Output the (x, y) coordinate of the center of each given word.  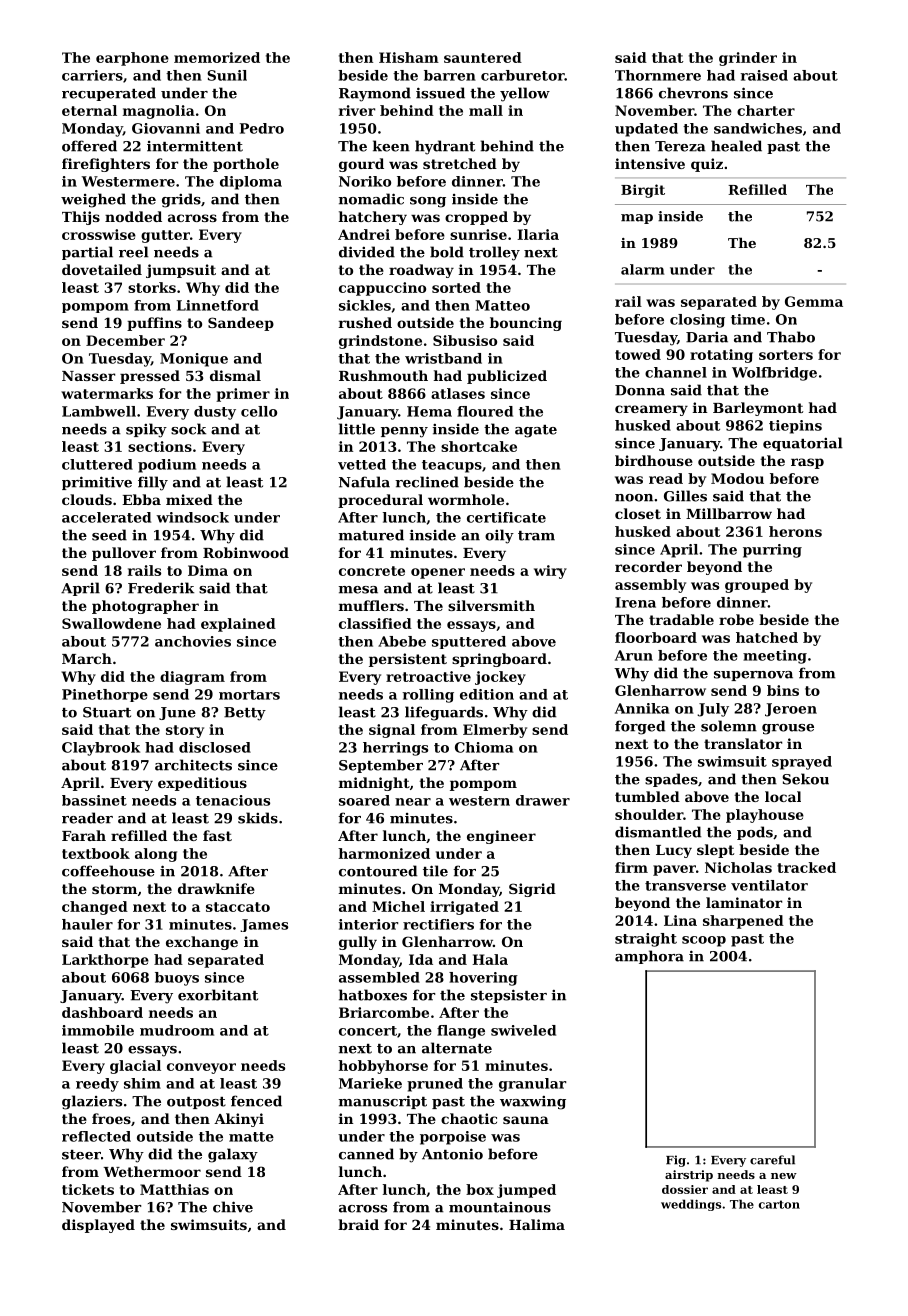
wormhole (466, 499)
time (748, 319)
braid (358, 1224)
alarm (642, 269)
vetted (362, 464)
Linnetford (218, 305)
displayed (98, 1226)
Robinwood (246, 552)
